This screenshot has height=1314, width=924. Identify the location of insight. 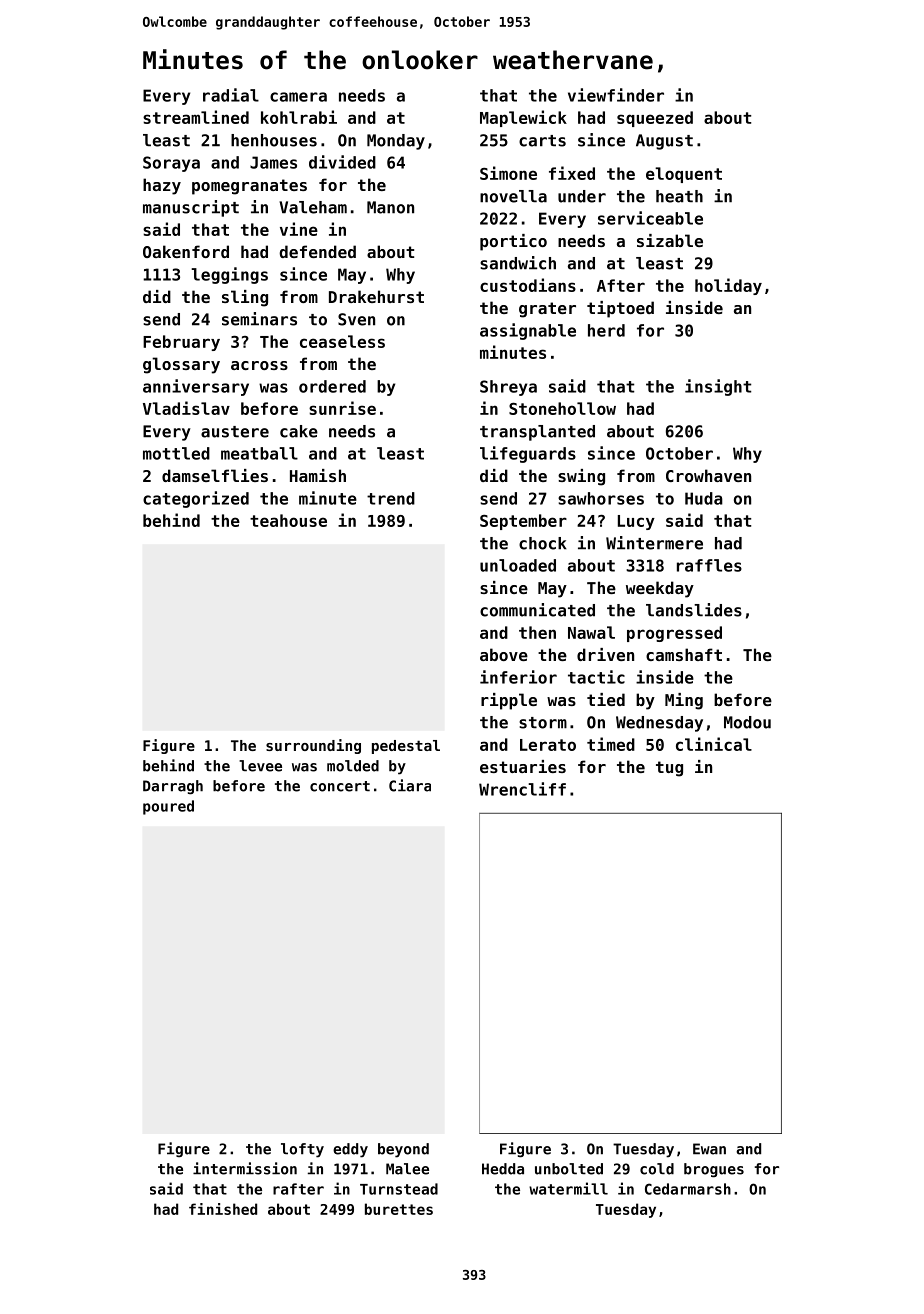
(718, 387).
